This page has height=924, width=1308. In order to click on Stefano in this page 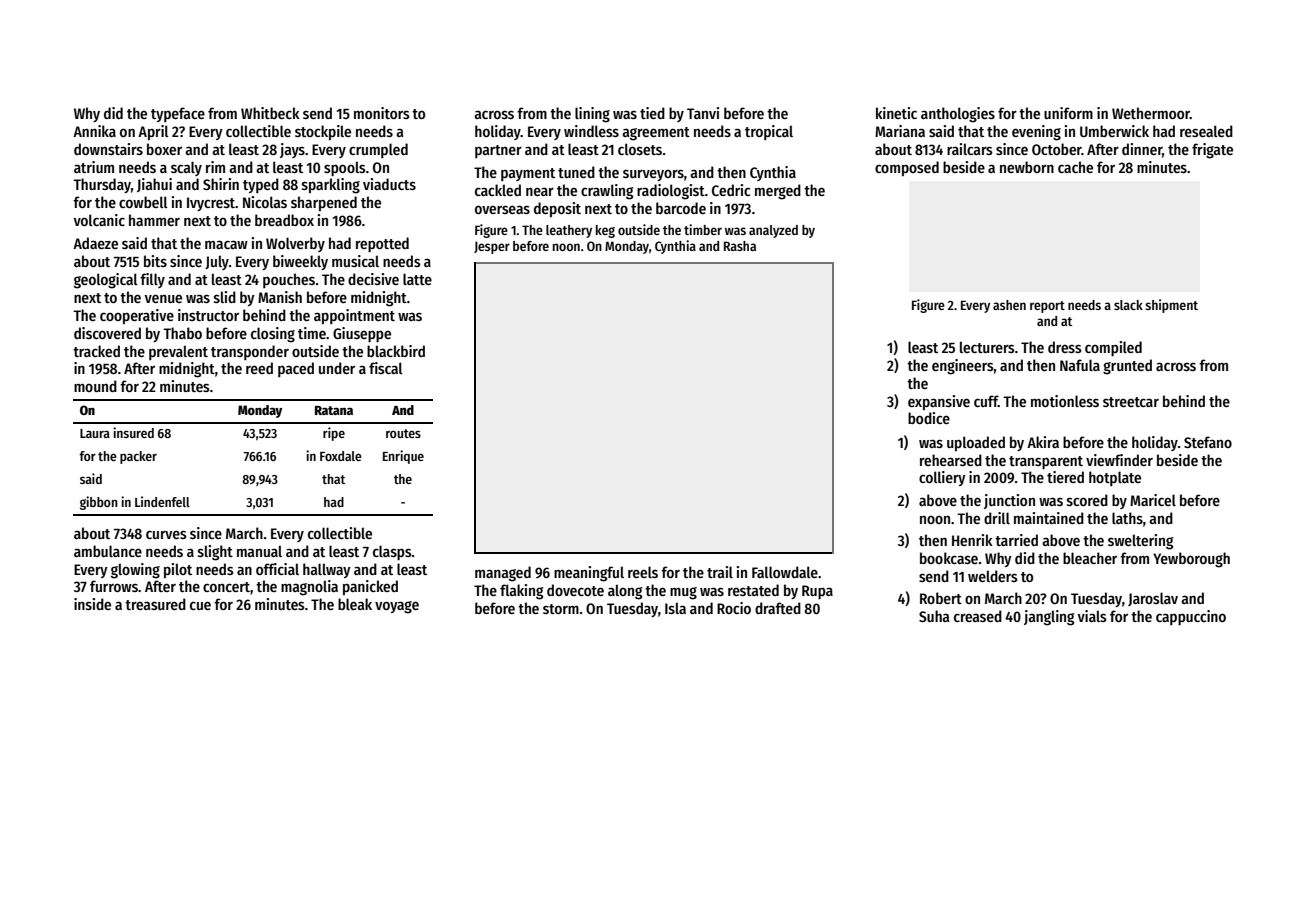, I will do `click(1208, 442)`.
